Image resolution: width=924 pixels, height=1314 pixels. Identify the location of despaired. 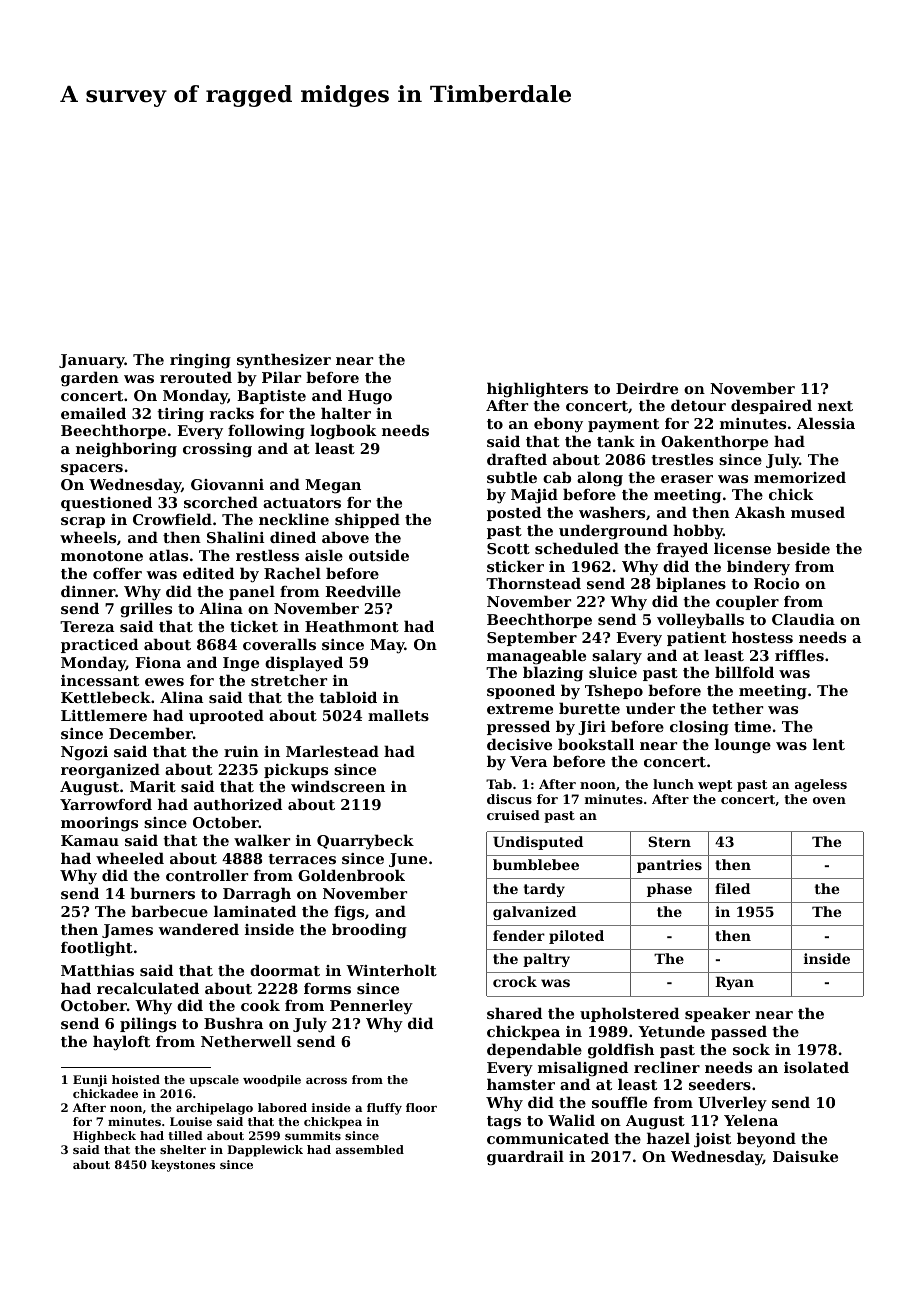
(771, 406).
